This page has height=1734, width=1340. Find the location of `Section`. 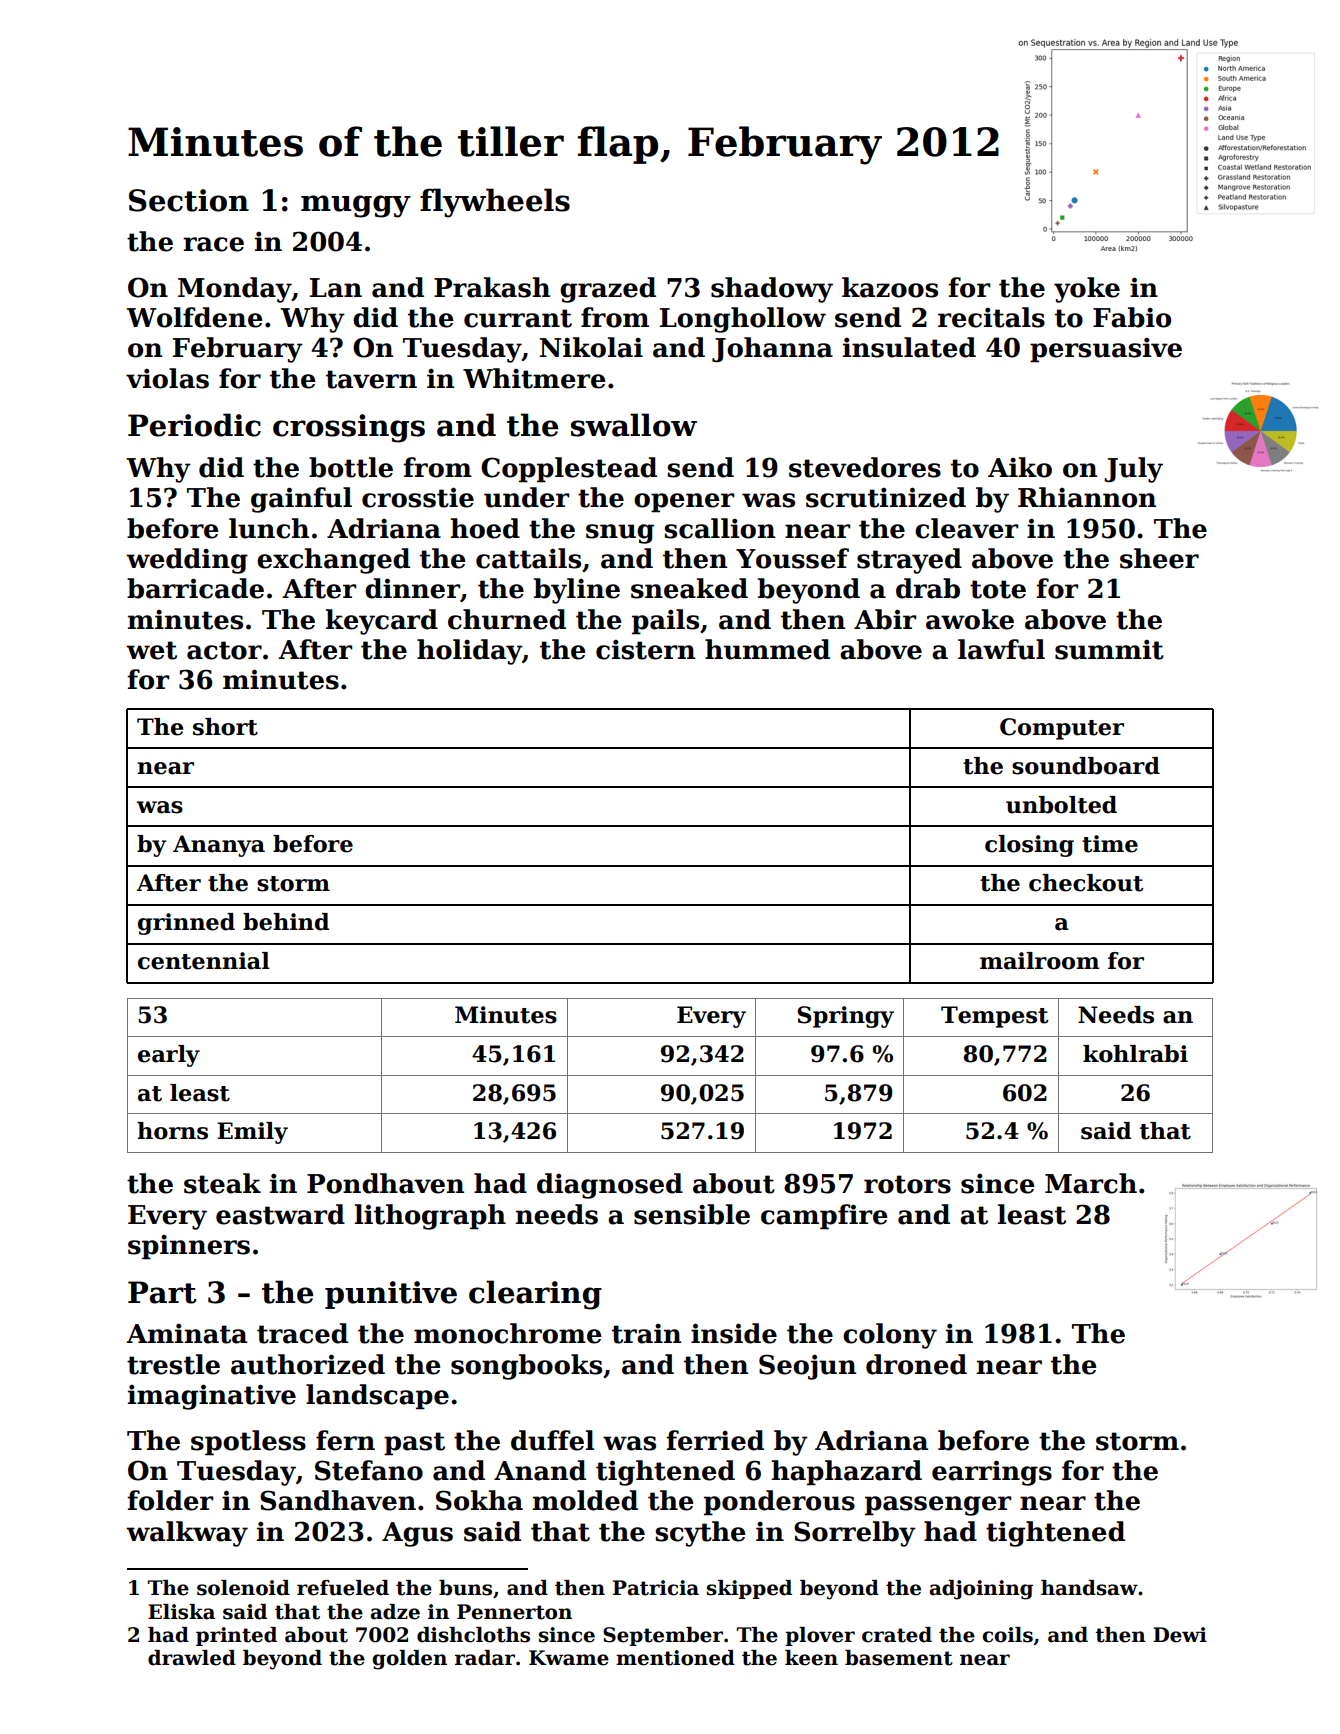

Section is located at coordinates (189, 200).
